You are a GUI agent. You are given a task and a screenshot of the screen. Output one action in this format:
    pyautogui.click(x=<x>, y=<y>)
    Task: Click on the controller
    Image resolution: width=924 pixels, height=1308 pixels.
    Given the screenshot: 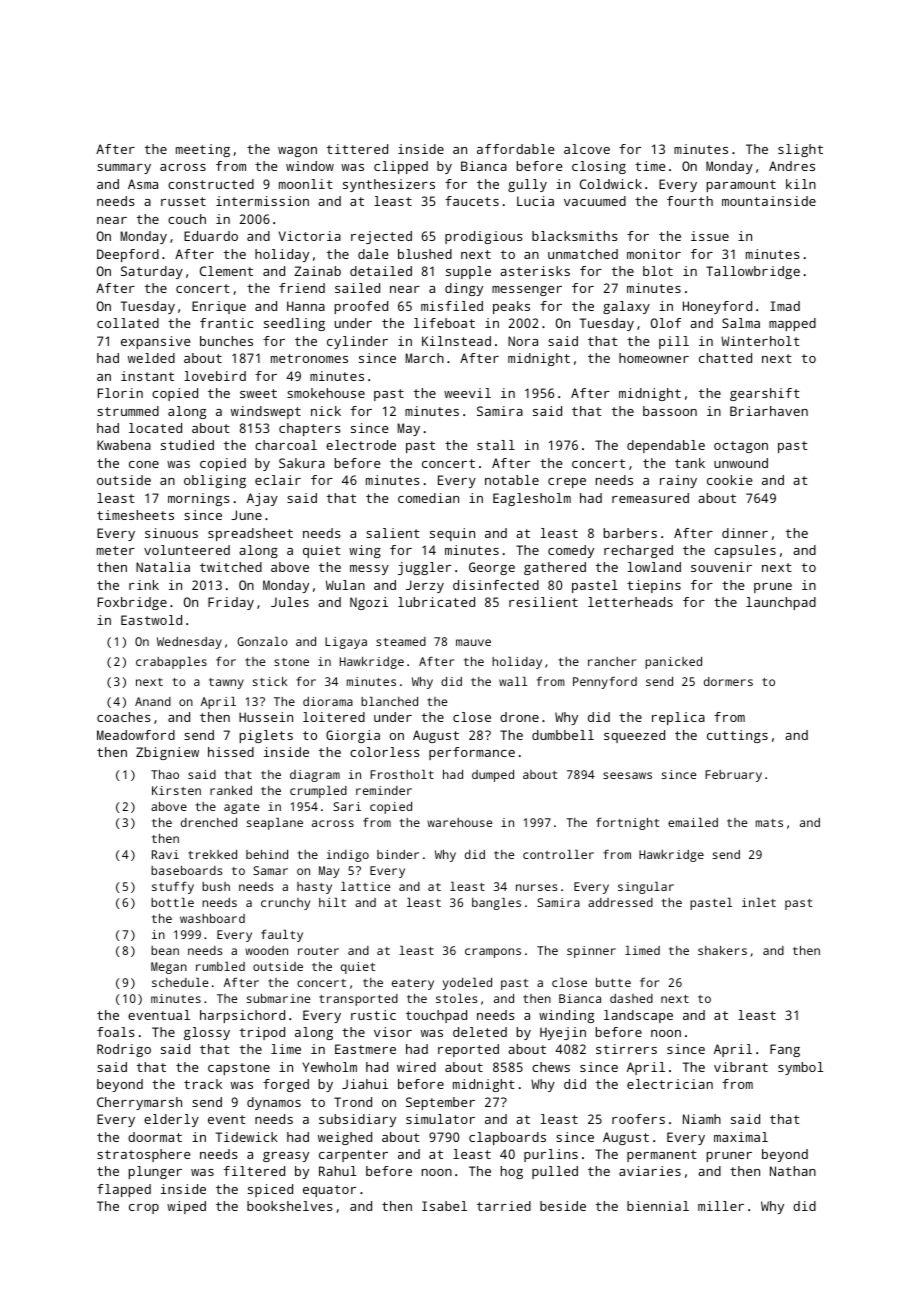 What is the action you would take?
    pyautogui.click(x=558, y=854)
